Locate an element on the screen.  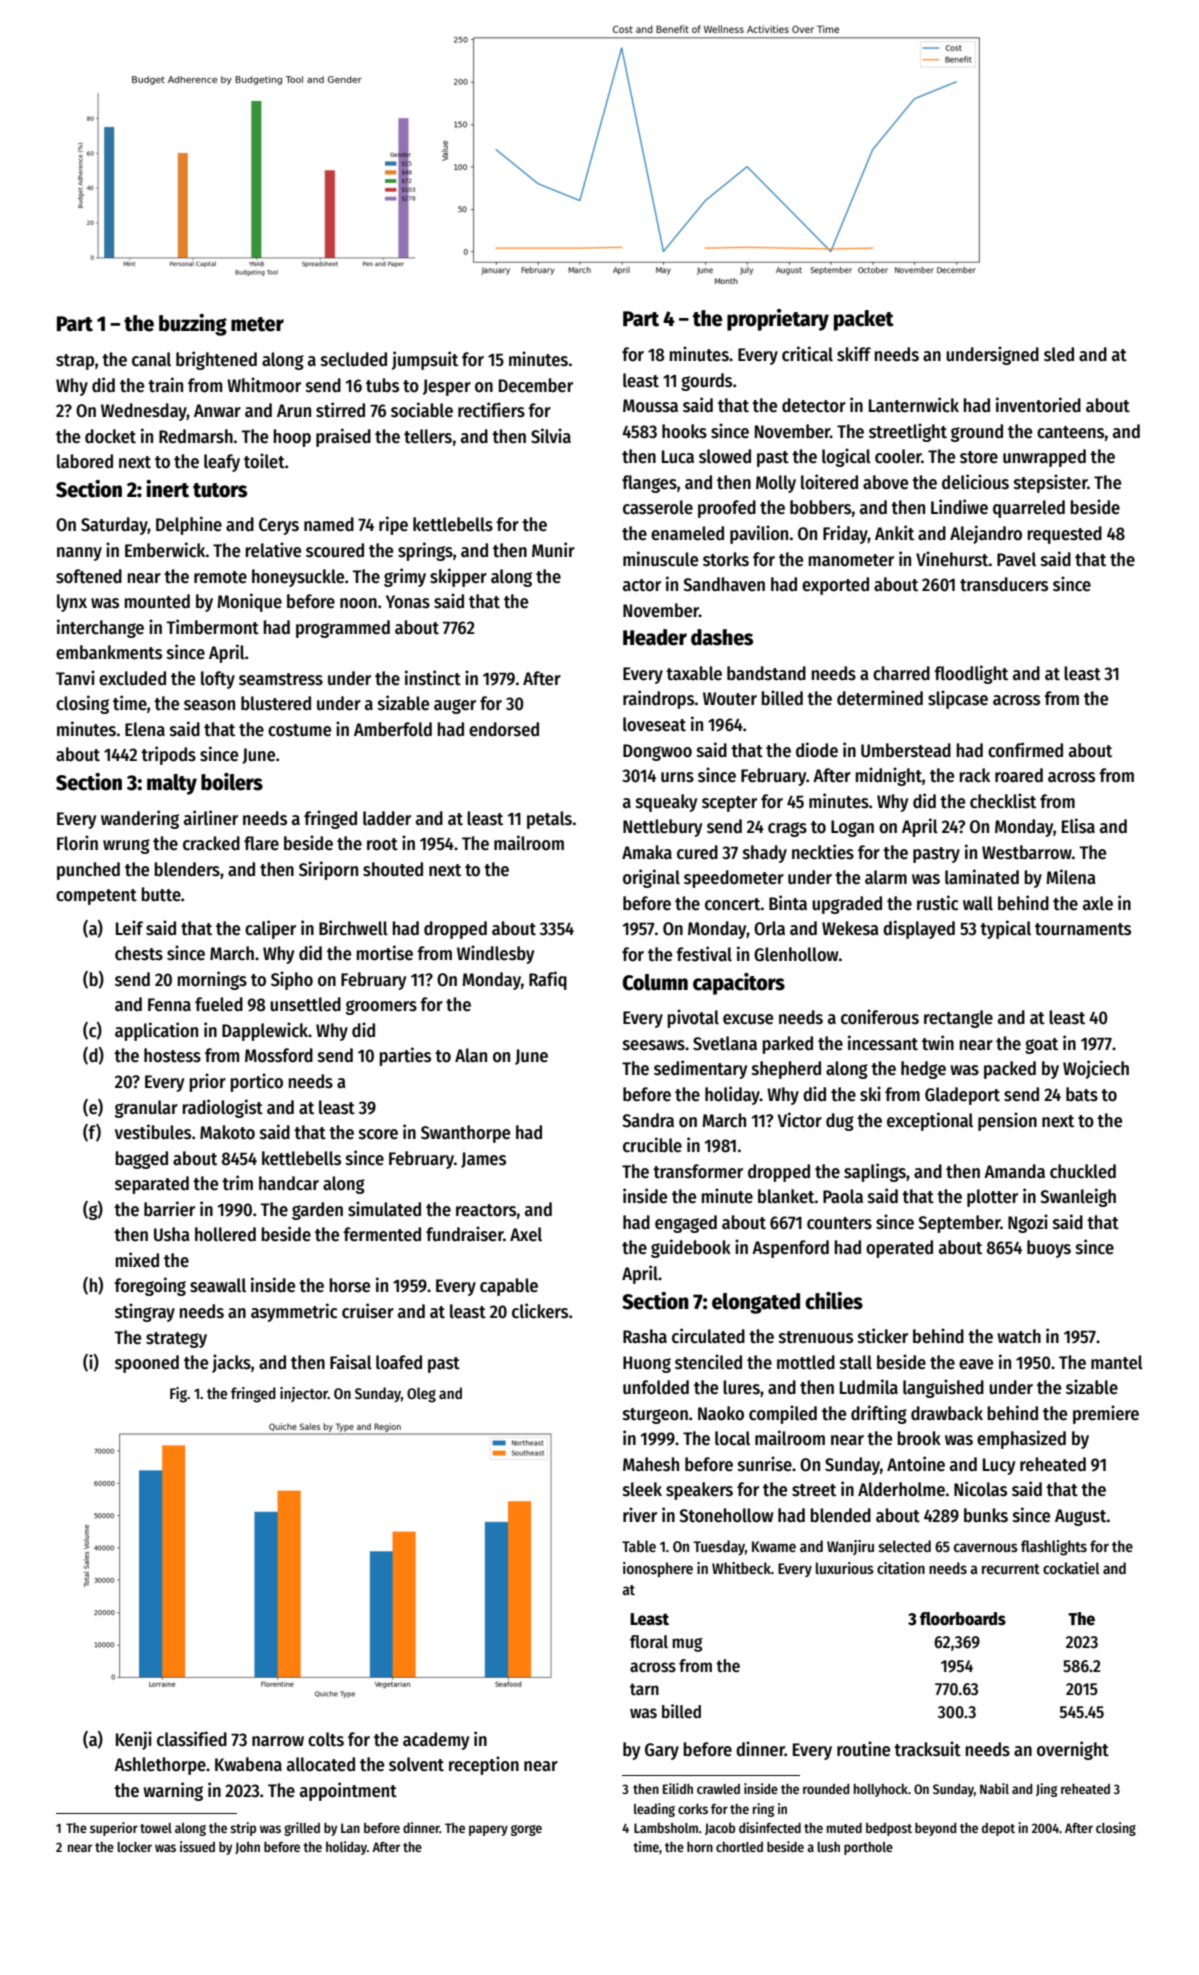
Elena is located at coordinates (145, 729).
